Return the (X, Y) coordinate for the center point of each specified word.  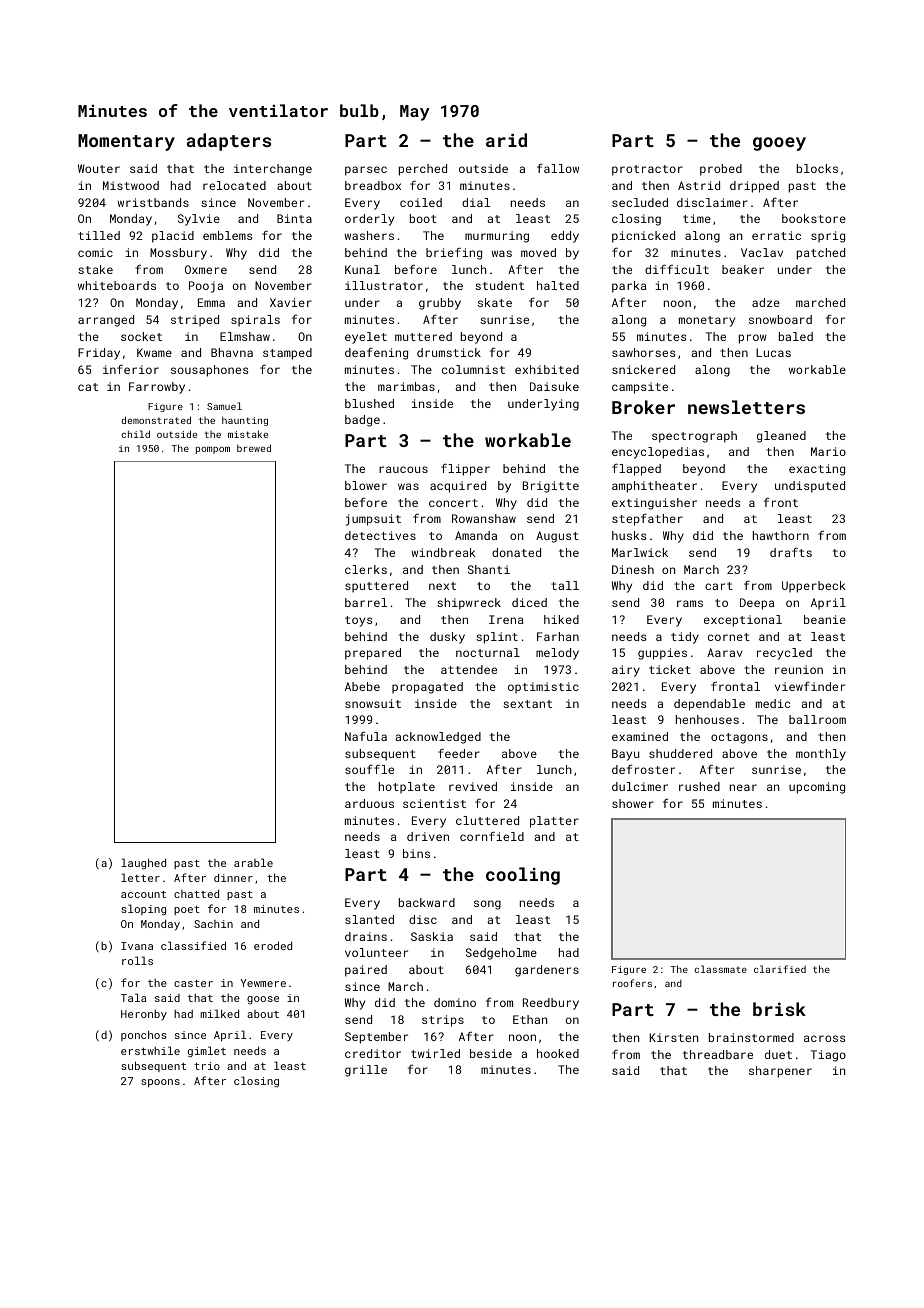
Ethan (530, 1019)
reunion (799, 669)
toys (358, 621)
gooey (779, 144)
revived (473, 786)
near (743, 787)
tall (565, 585)
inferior (131, 369)
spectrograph (694, 437)
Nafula (366, 736)
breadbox (373, 185)
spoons (160, 1083)
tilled (99, 235)
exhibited (547, 369)
